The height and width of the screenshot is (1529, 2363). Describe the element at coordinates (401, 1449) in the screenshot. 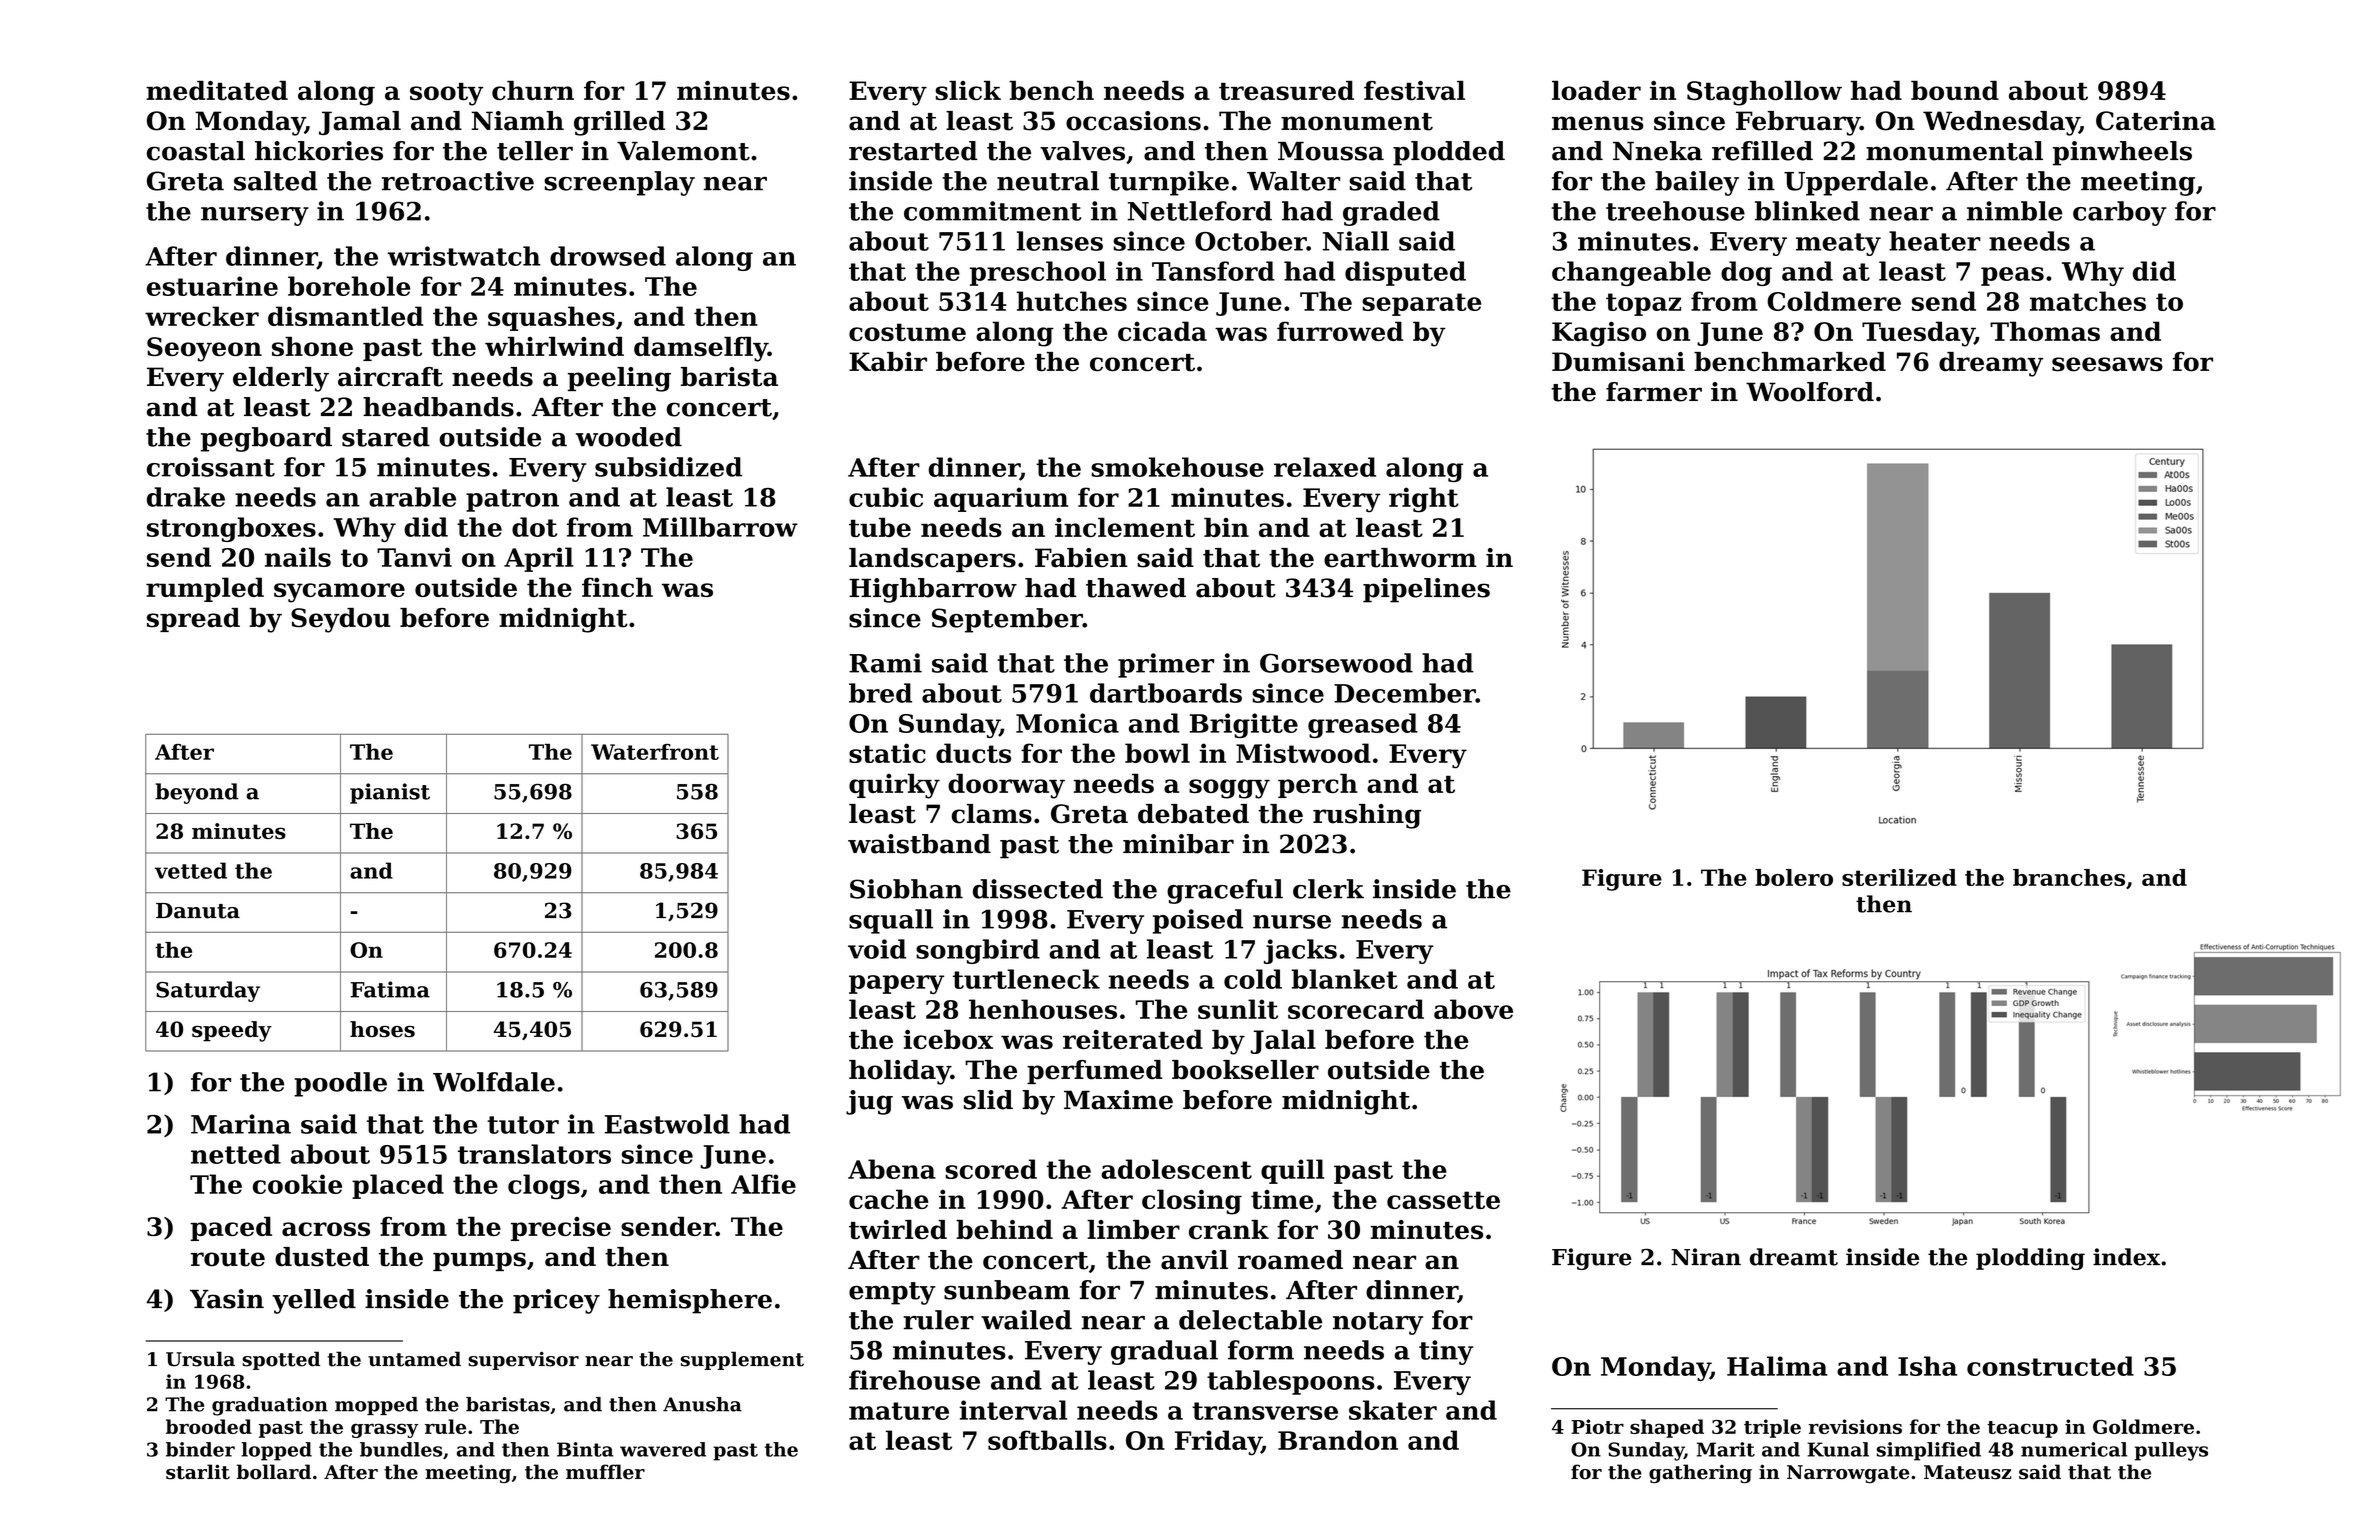

I see `bundles` at that location.
